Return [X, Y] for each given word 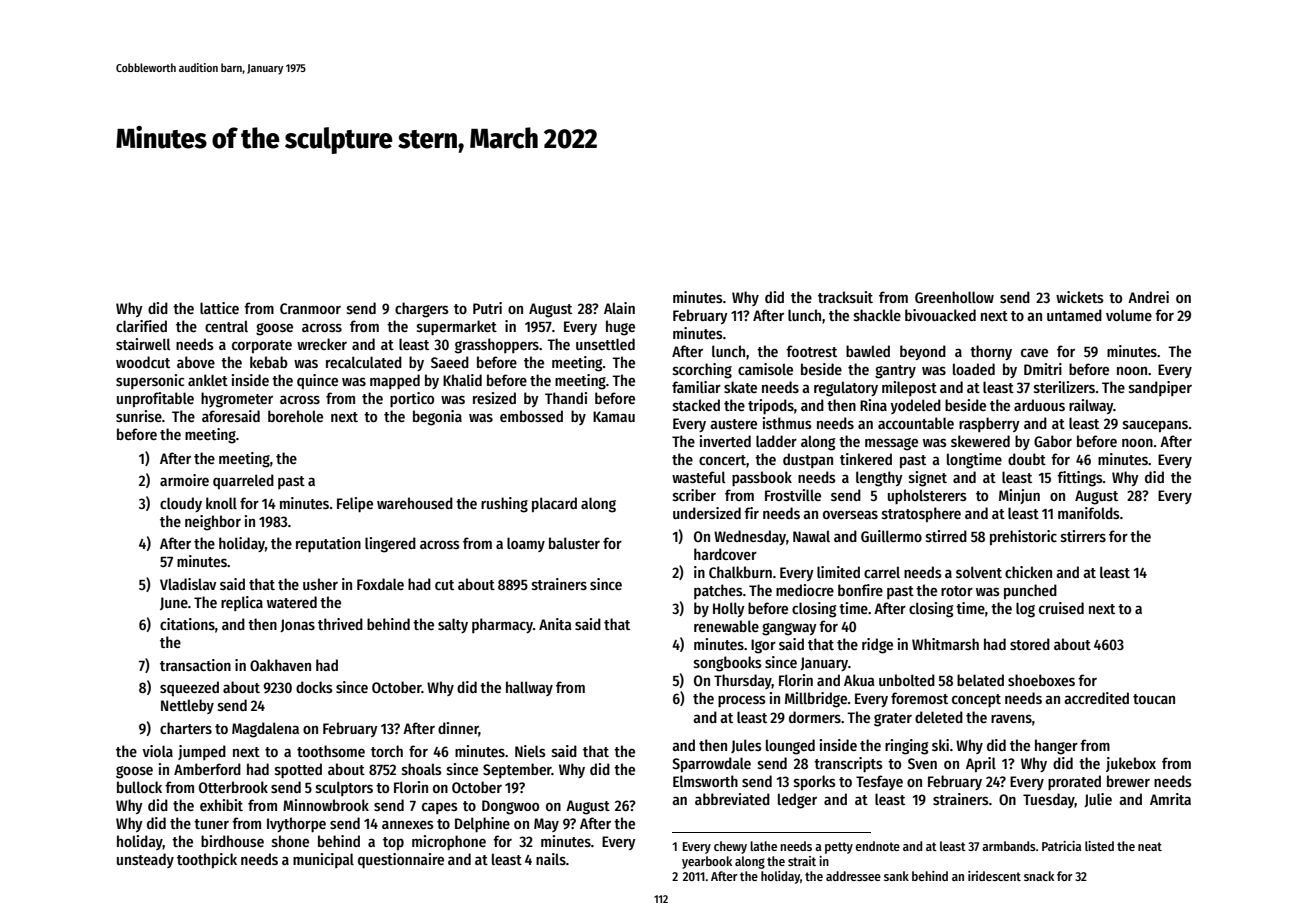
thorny [991, 352]
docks [314, 687]
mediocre [805, 590]
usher [320, 584]
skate [740, 387]
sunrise [139, 416]
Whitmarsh [945, 644]
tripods [771, 406]
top [393, 843]
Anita [555, 624]
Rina [873, 405]
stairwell [143, 344]
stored [1030, 644]
